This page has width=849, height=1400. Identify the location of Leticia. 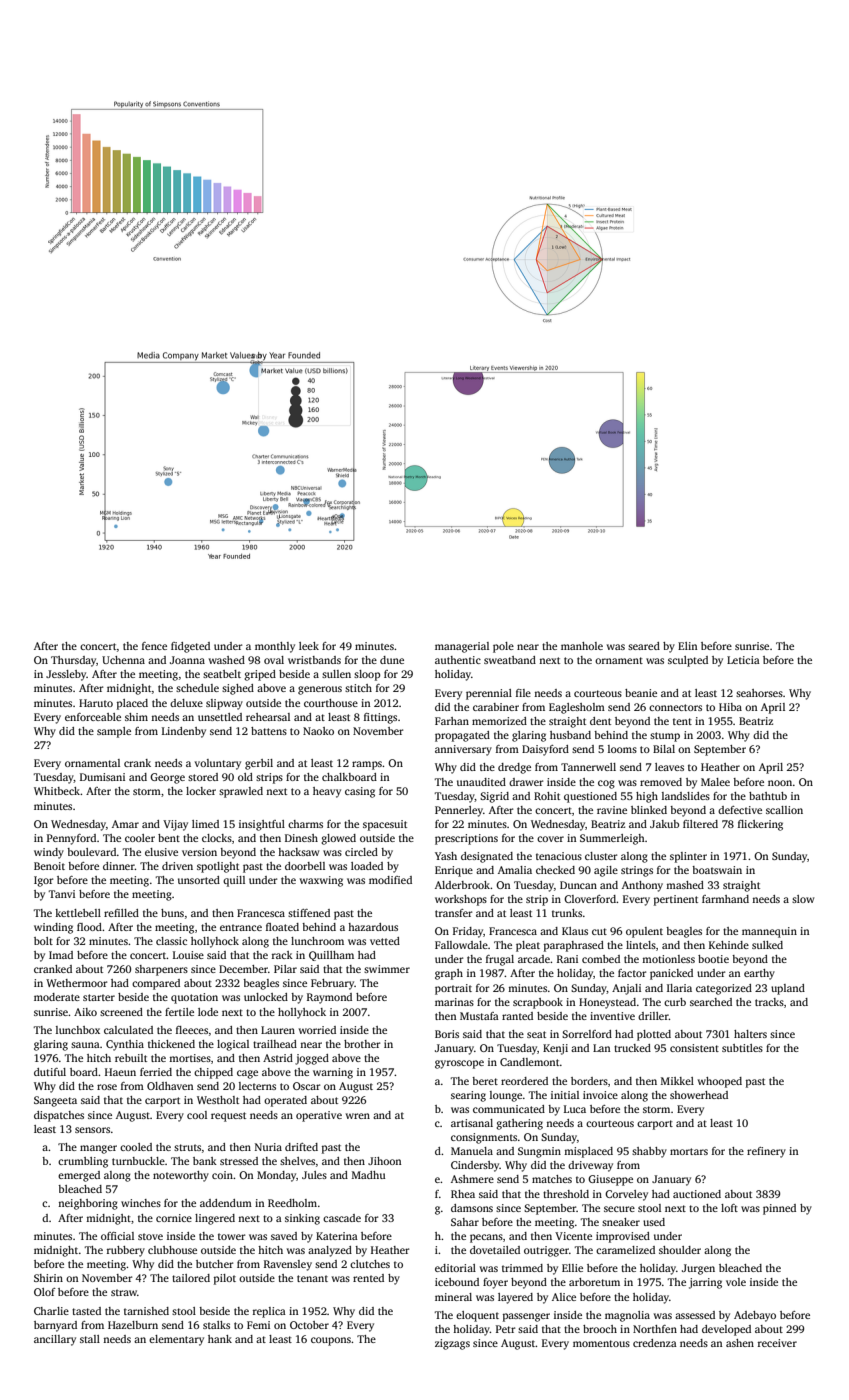
(743, 660).
